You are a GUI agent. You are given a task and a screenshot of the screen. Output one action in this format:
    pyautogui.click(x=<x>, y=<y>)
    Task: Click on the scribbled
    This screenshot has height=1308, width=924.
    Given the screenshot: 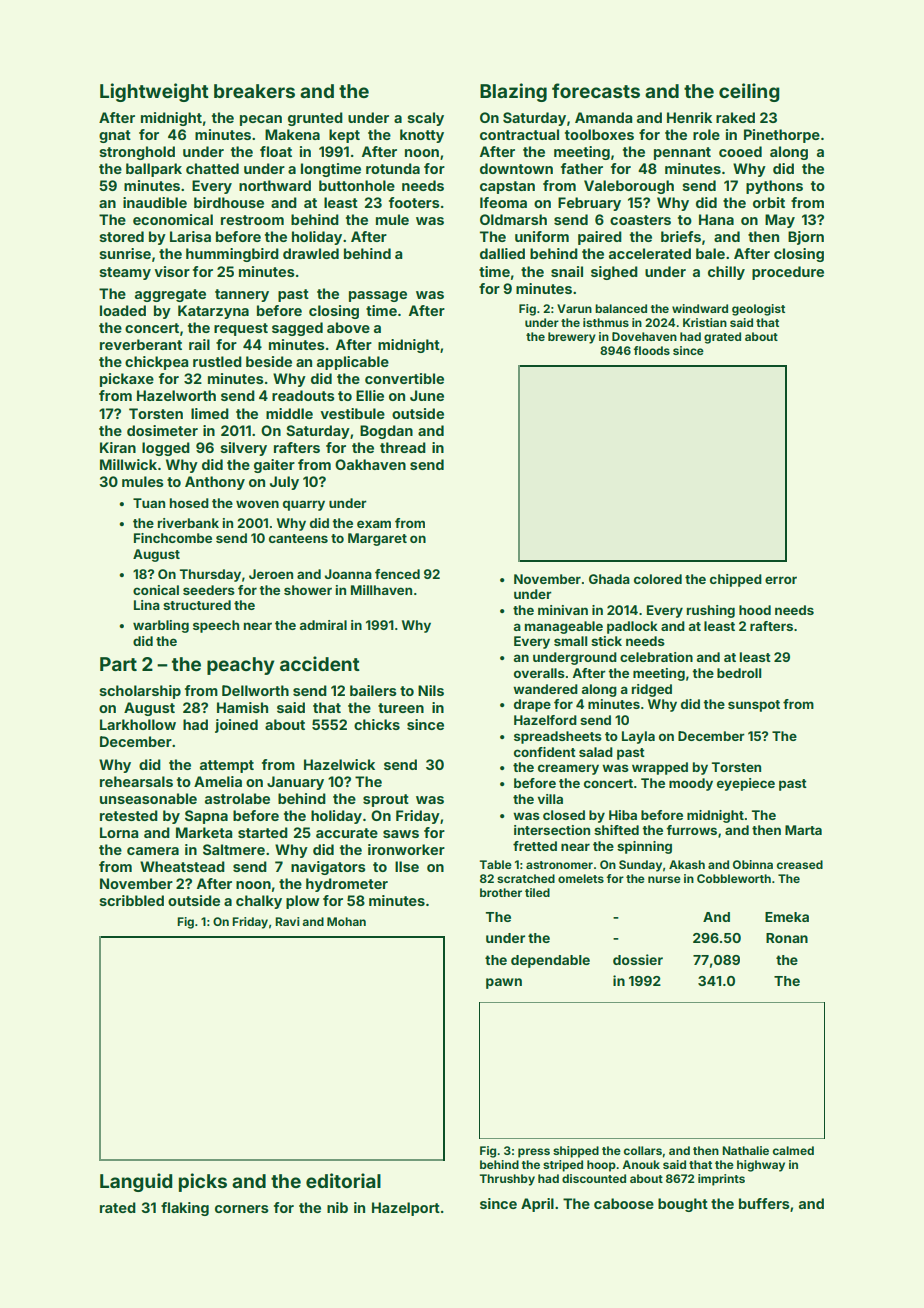 What is the action you would take?
    pyautogui.click(x=131, y=900)
